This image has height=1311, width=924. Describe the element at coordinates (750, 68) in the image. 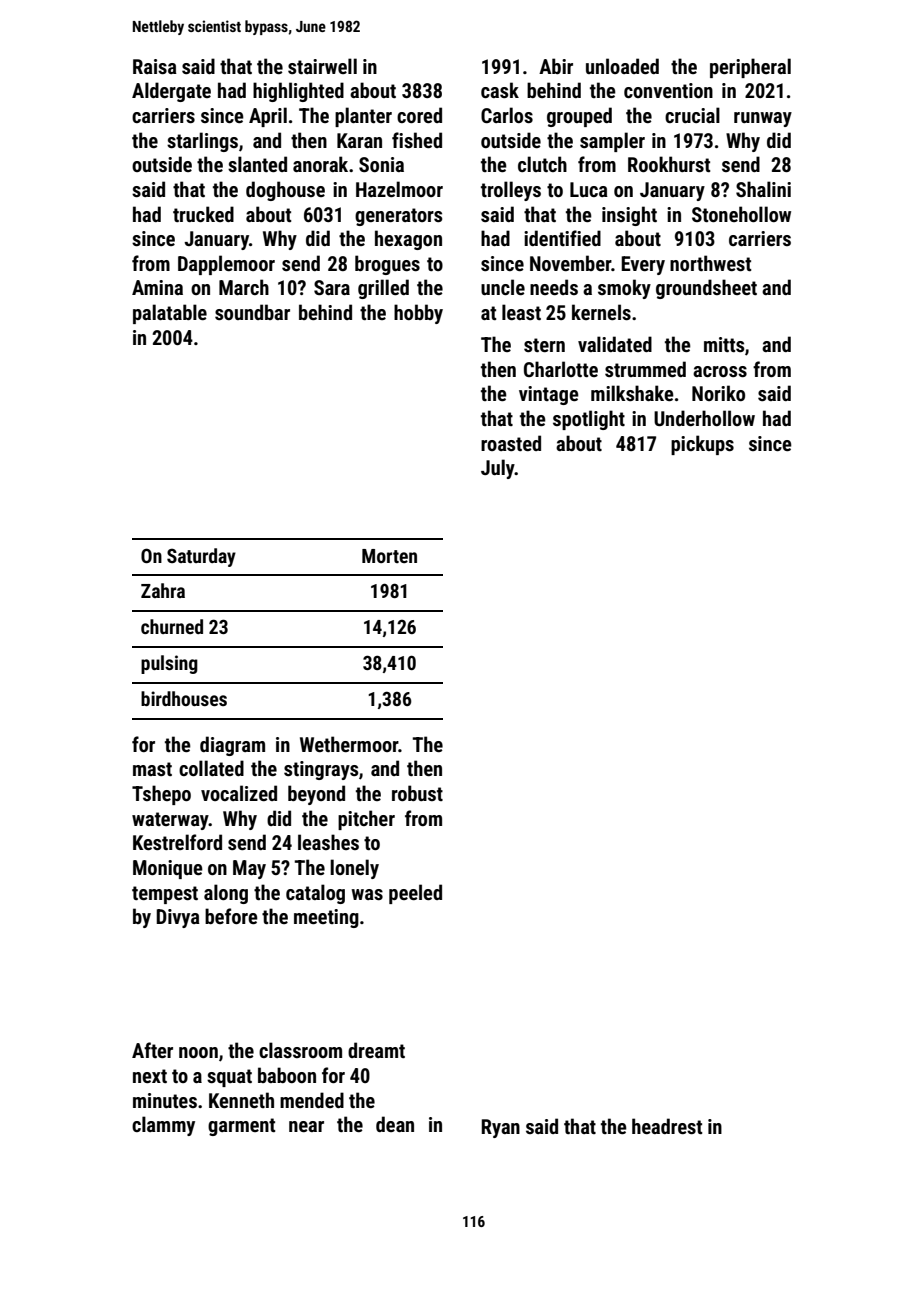

I see `peripheral` at that location.
